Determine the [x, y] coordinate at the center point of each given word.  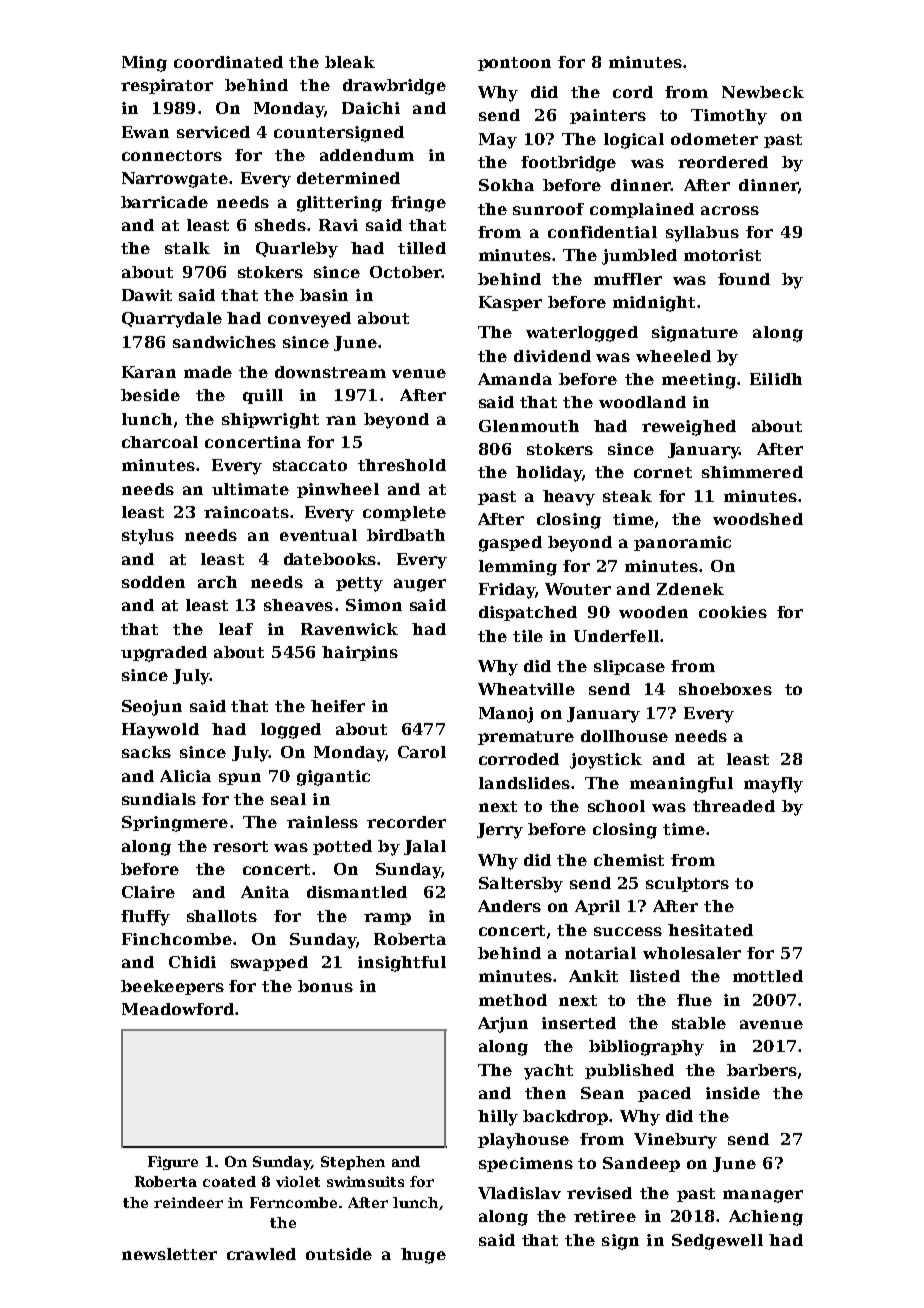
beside [150, 395]
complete [404, 513]
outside [339, 1254]
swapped [269, 963]
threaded [734, 806]
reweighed [689, 428]
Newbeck [763, 92]
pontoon [514, 64]
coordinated [228, 62]
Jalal [425, 847]
